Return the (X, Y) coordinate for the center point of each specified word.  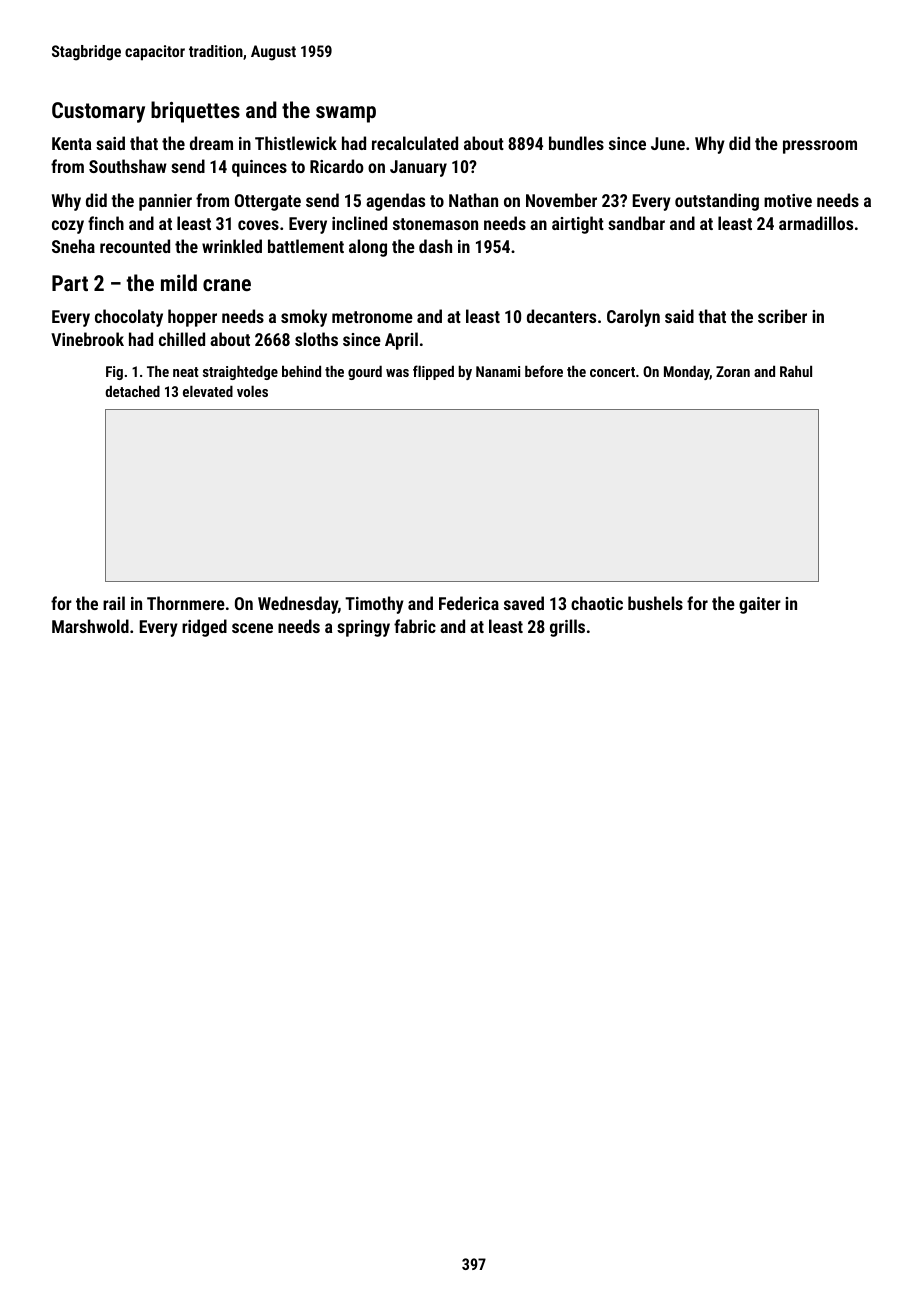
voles (252, 391)
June (668, 143)
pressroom (820, 147)
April (401, 341)
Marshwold (90, 626)
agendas (395, 202)
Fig (114, 373)
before (544, 371)
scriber (782, 316)
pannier (165, 202)
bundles (576, 143)
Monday (687, 372)
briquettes (195, 112)
